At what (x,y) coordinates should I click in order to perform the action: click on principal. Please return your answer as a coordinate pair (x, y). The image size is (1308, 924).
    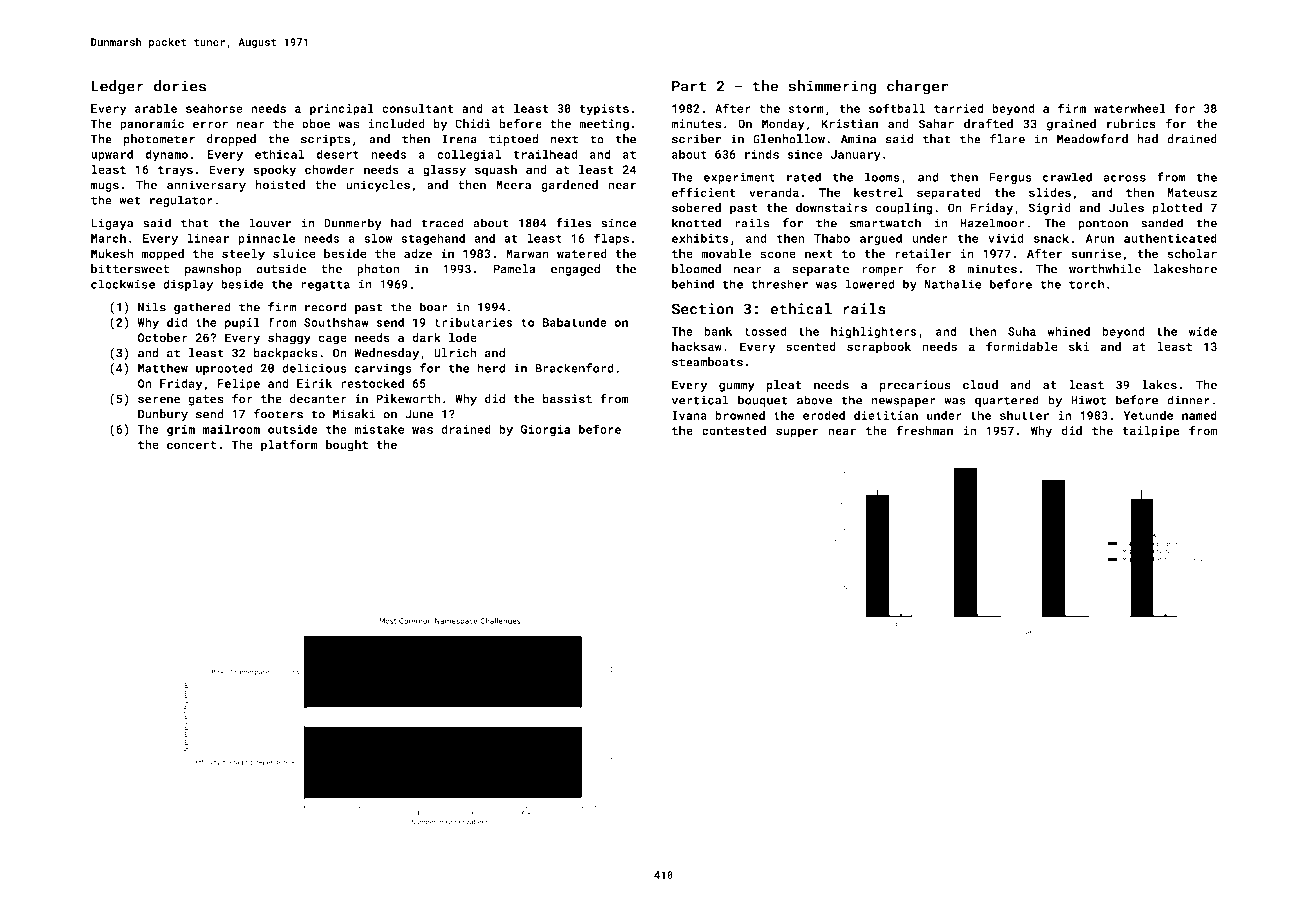
    Looking at the image, I should click on (342, 109).
